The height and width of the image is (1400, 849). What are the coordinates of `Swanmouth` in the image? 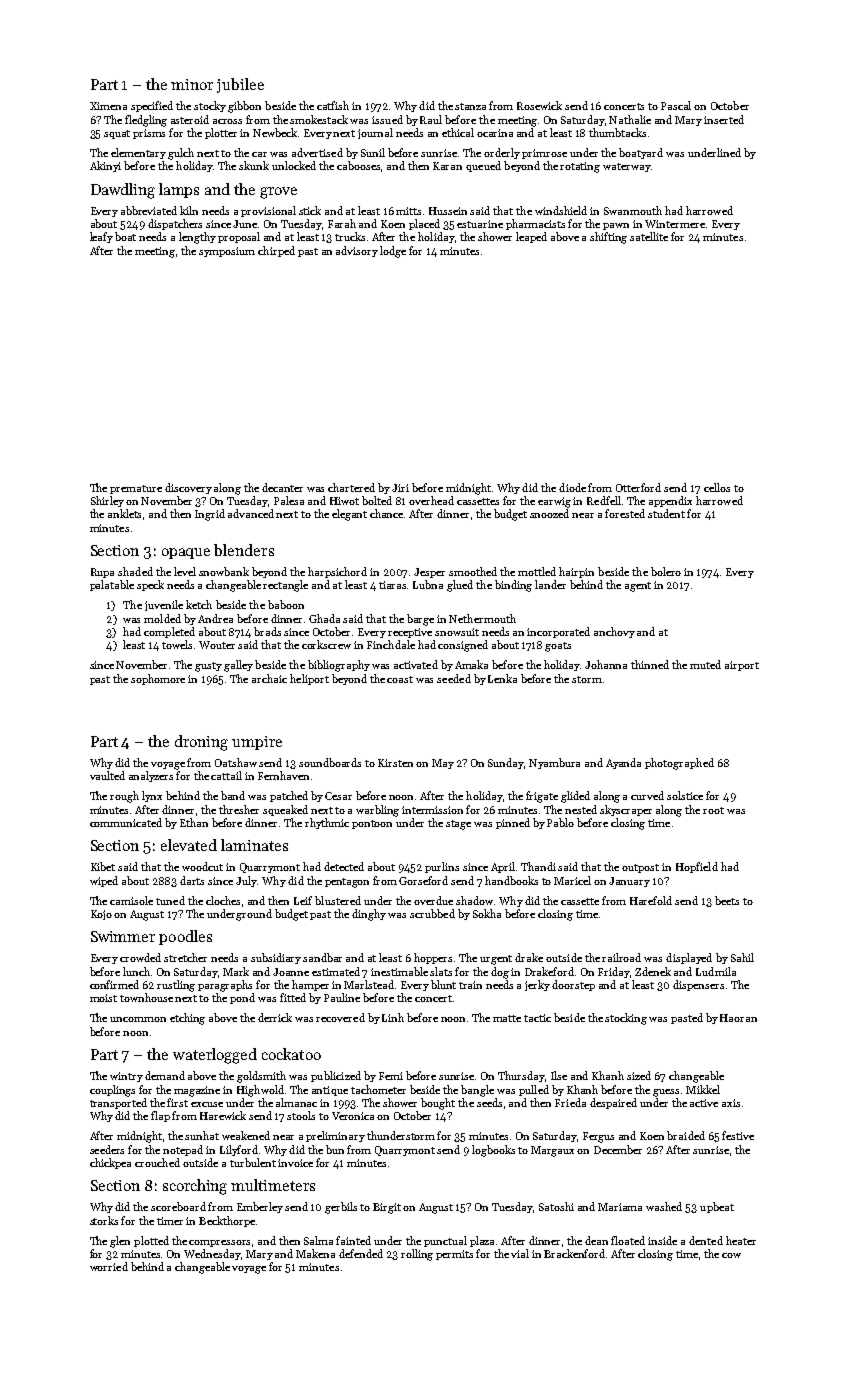 It's located at (633, 210).
